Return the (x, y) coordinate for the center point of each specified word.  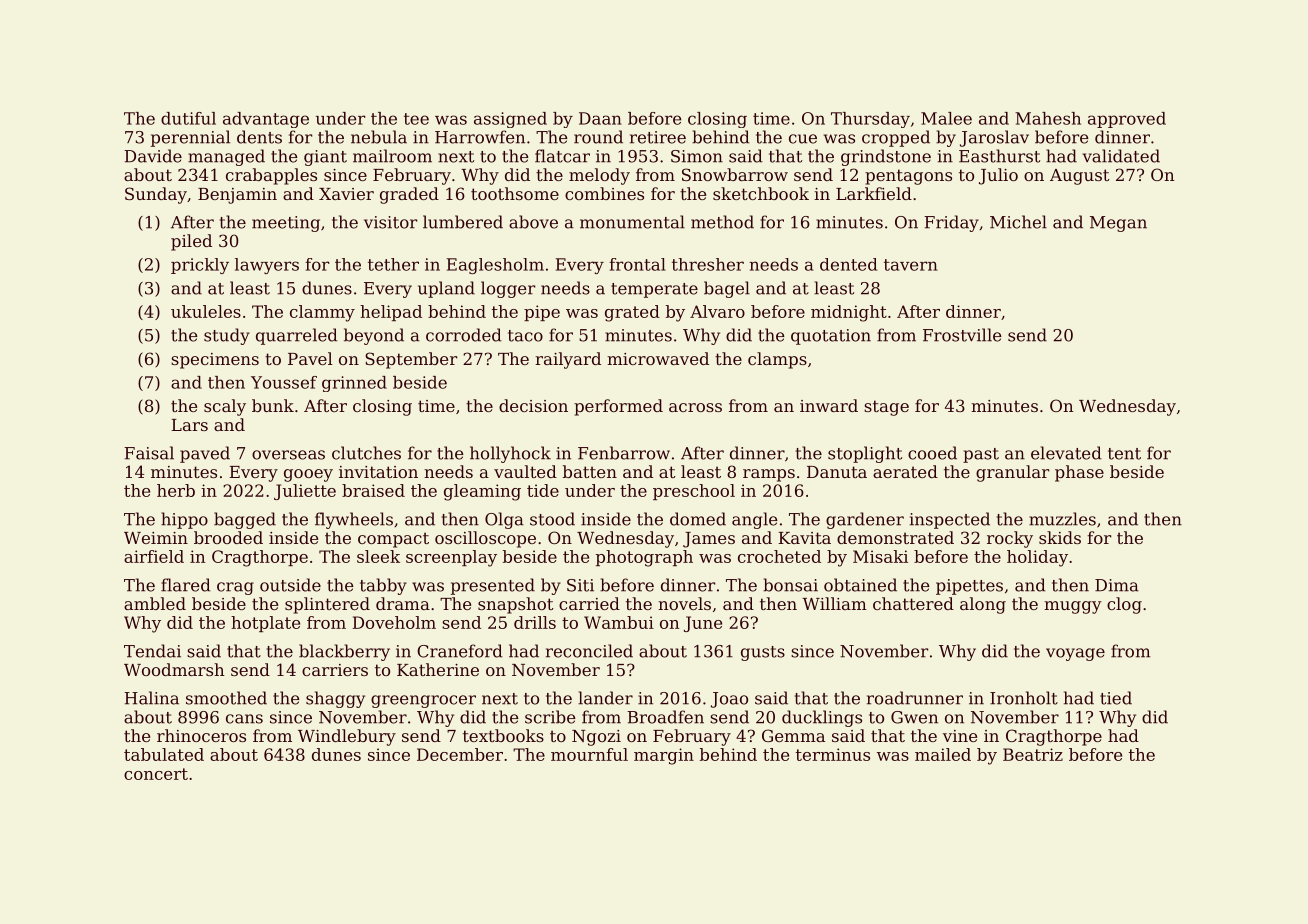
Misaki (880, 556)
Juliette (305, 492)
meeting (286, 224)
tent (1124, 454)
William (834, 603)
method (722, 222)
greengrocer (423, 701)
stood (552, 519)
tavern (911, 265)
